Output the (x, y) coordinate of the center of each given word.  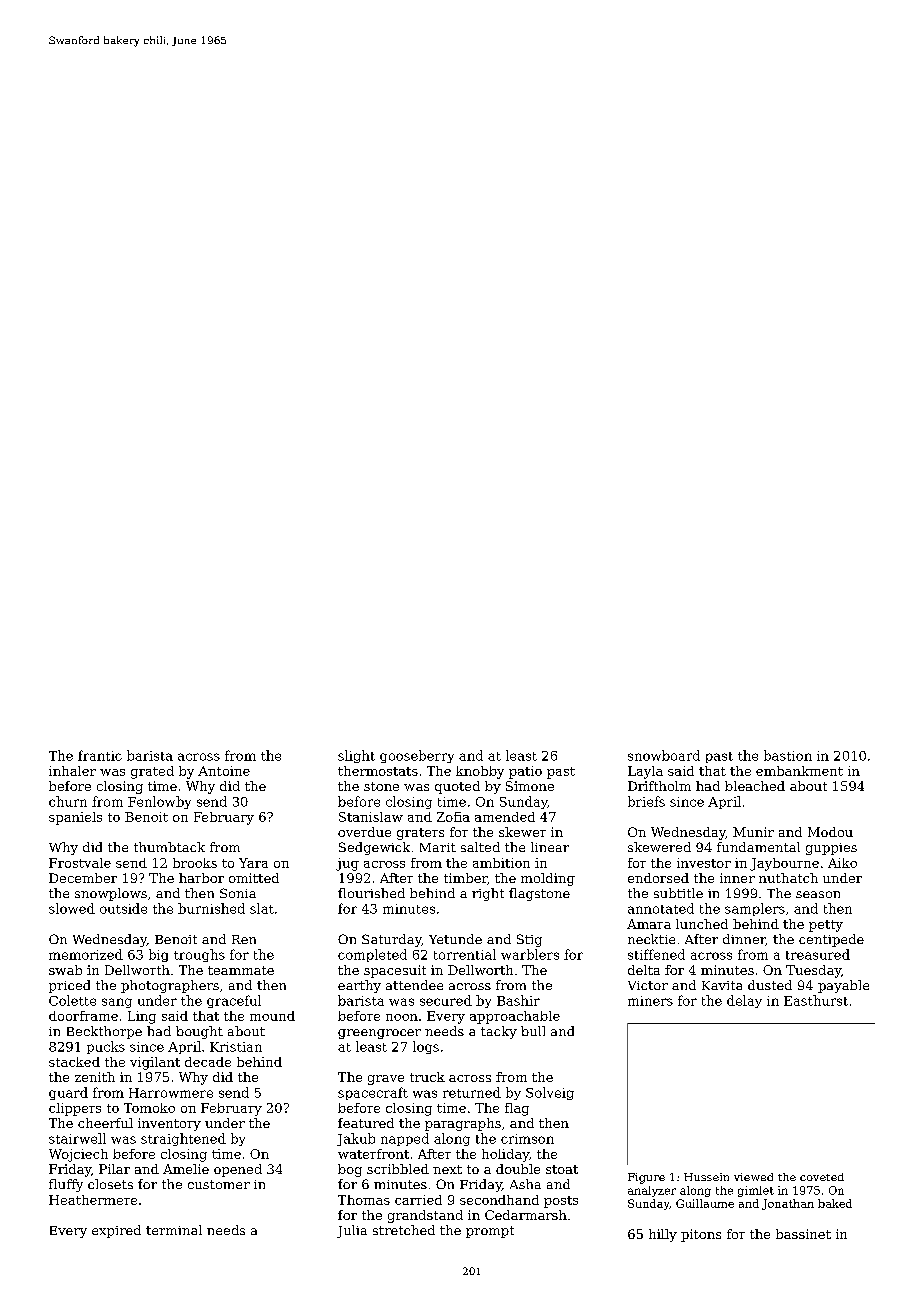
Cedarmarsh (526, 1215)
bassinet (803, 1234)
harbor (201, 878)
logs (426, 1047)
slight (356, 756)
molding (548, 879)
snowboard (664, 755)
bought (199, 1032)
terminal (174, 1230)
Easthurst (816, 1000)
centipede (831, 940)
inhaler (72, 771)
